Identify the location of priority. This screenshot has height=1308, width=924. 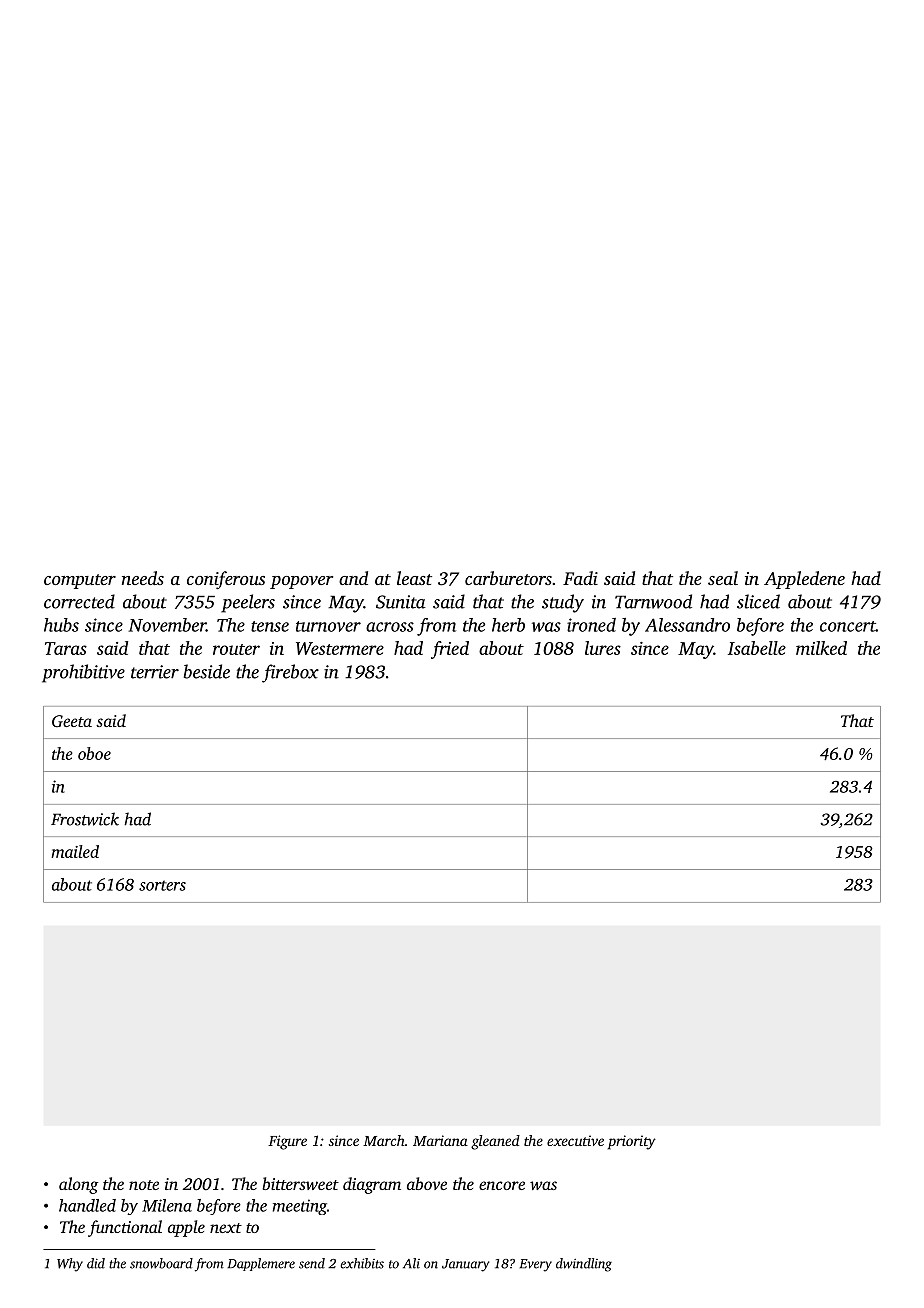
(632, 1142).
